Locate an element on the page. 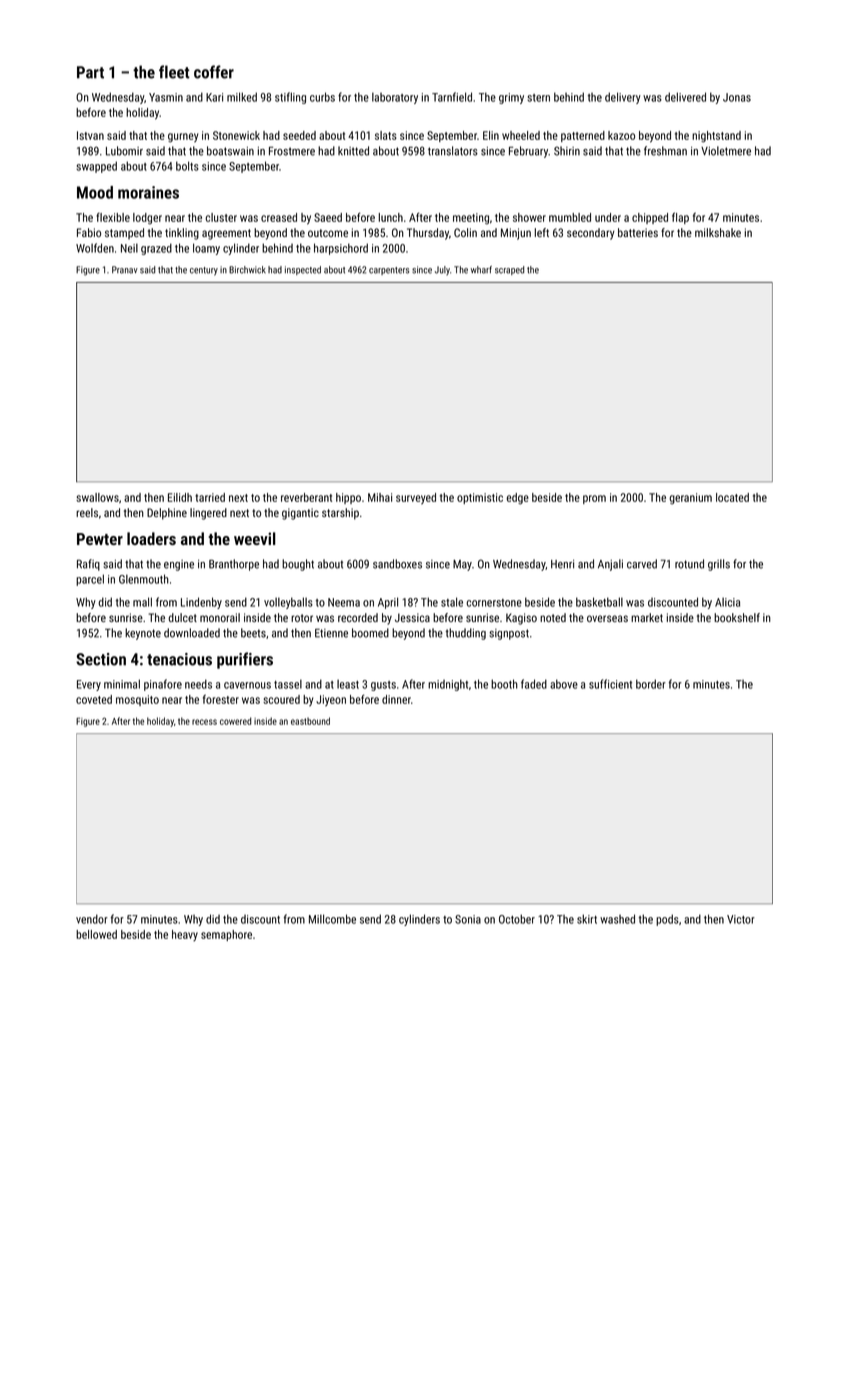 This document has width=849, height=1400. bought is located at coordinates (298, 565).
